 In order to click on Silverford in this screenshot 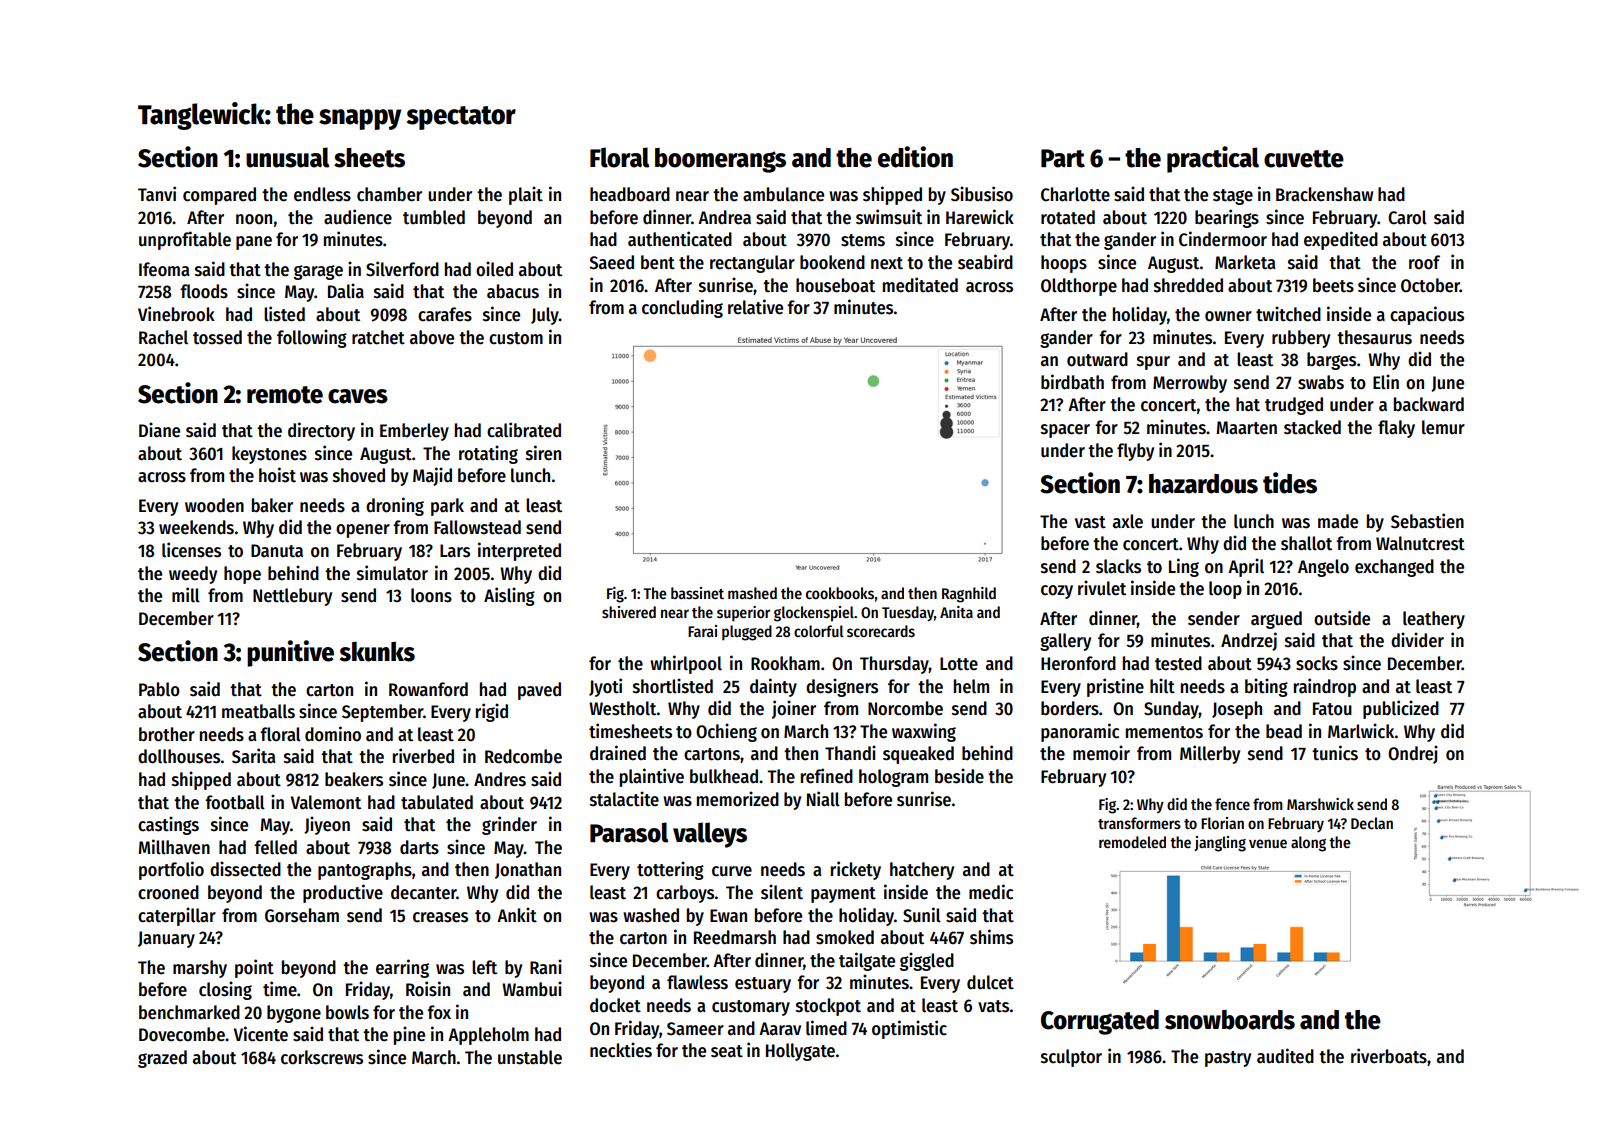, I will do `click(402, 269)`.
